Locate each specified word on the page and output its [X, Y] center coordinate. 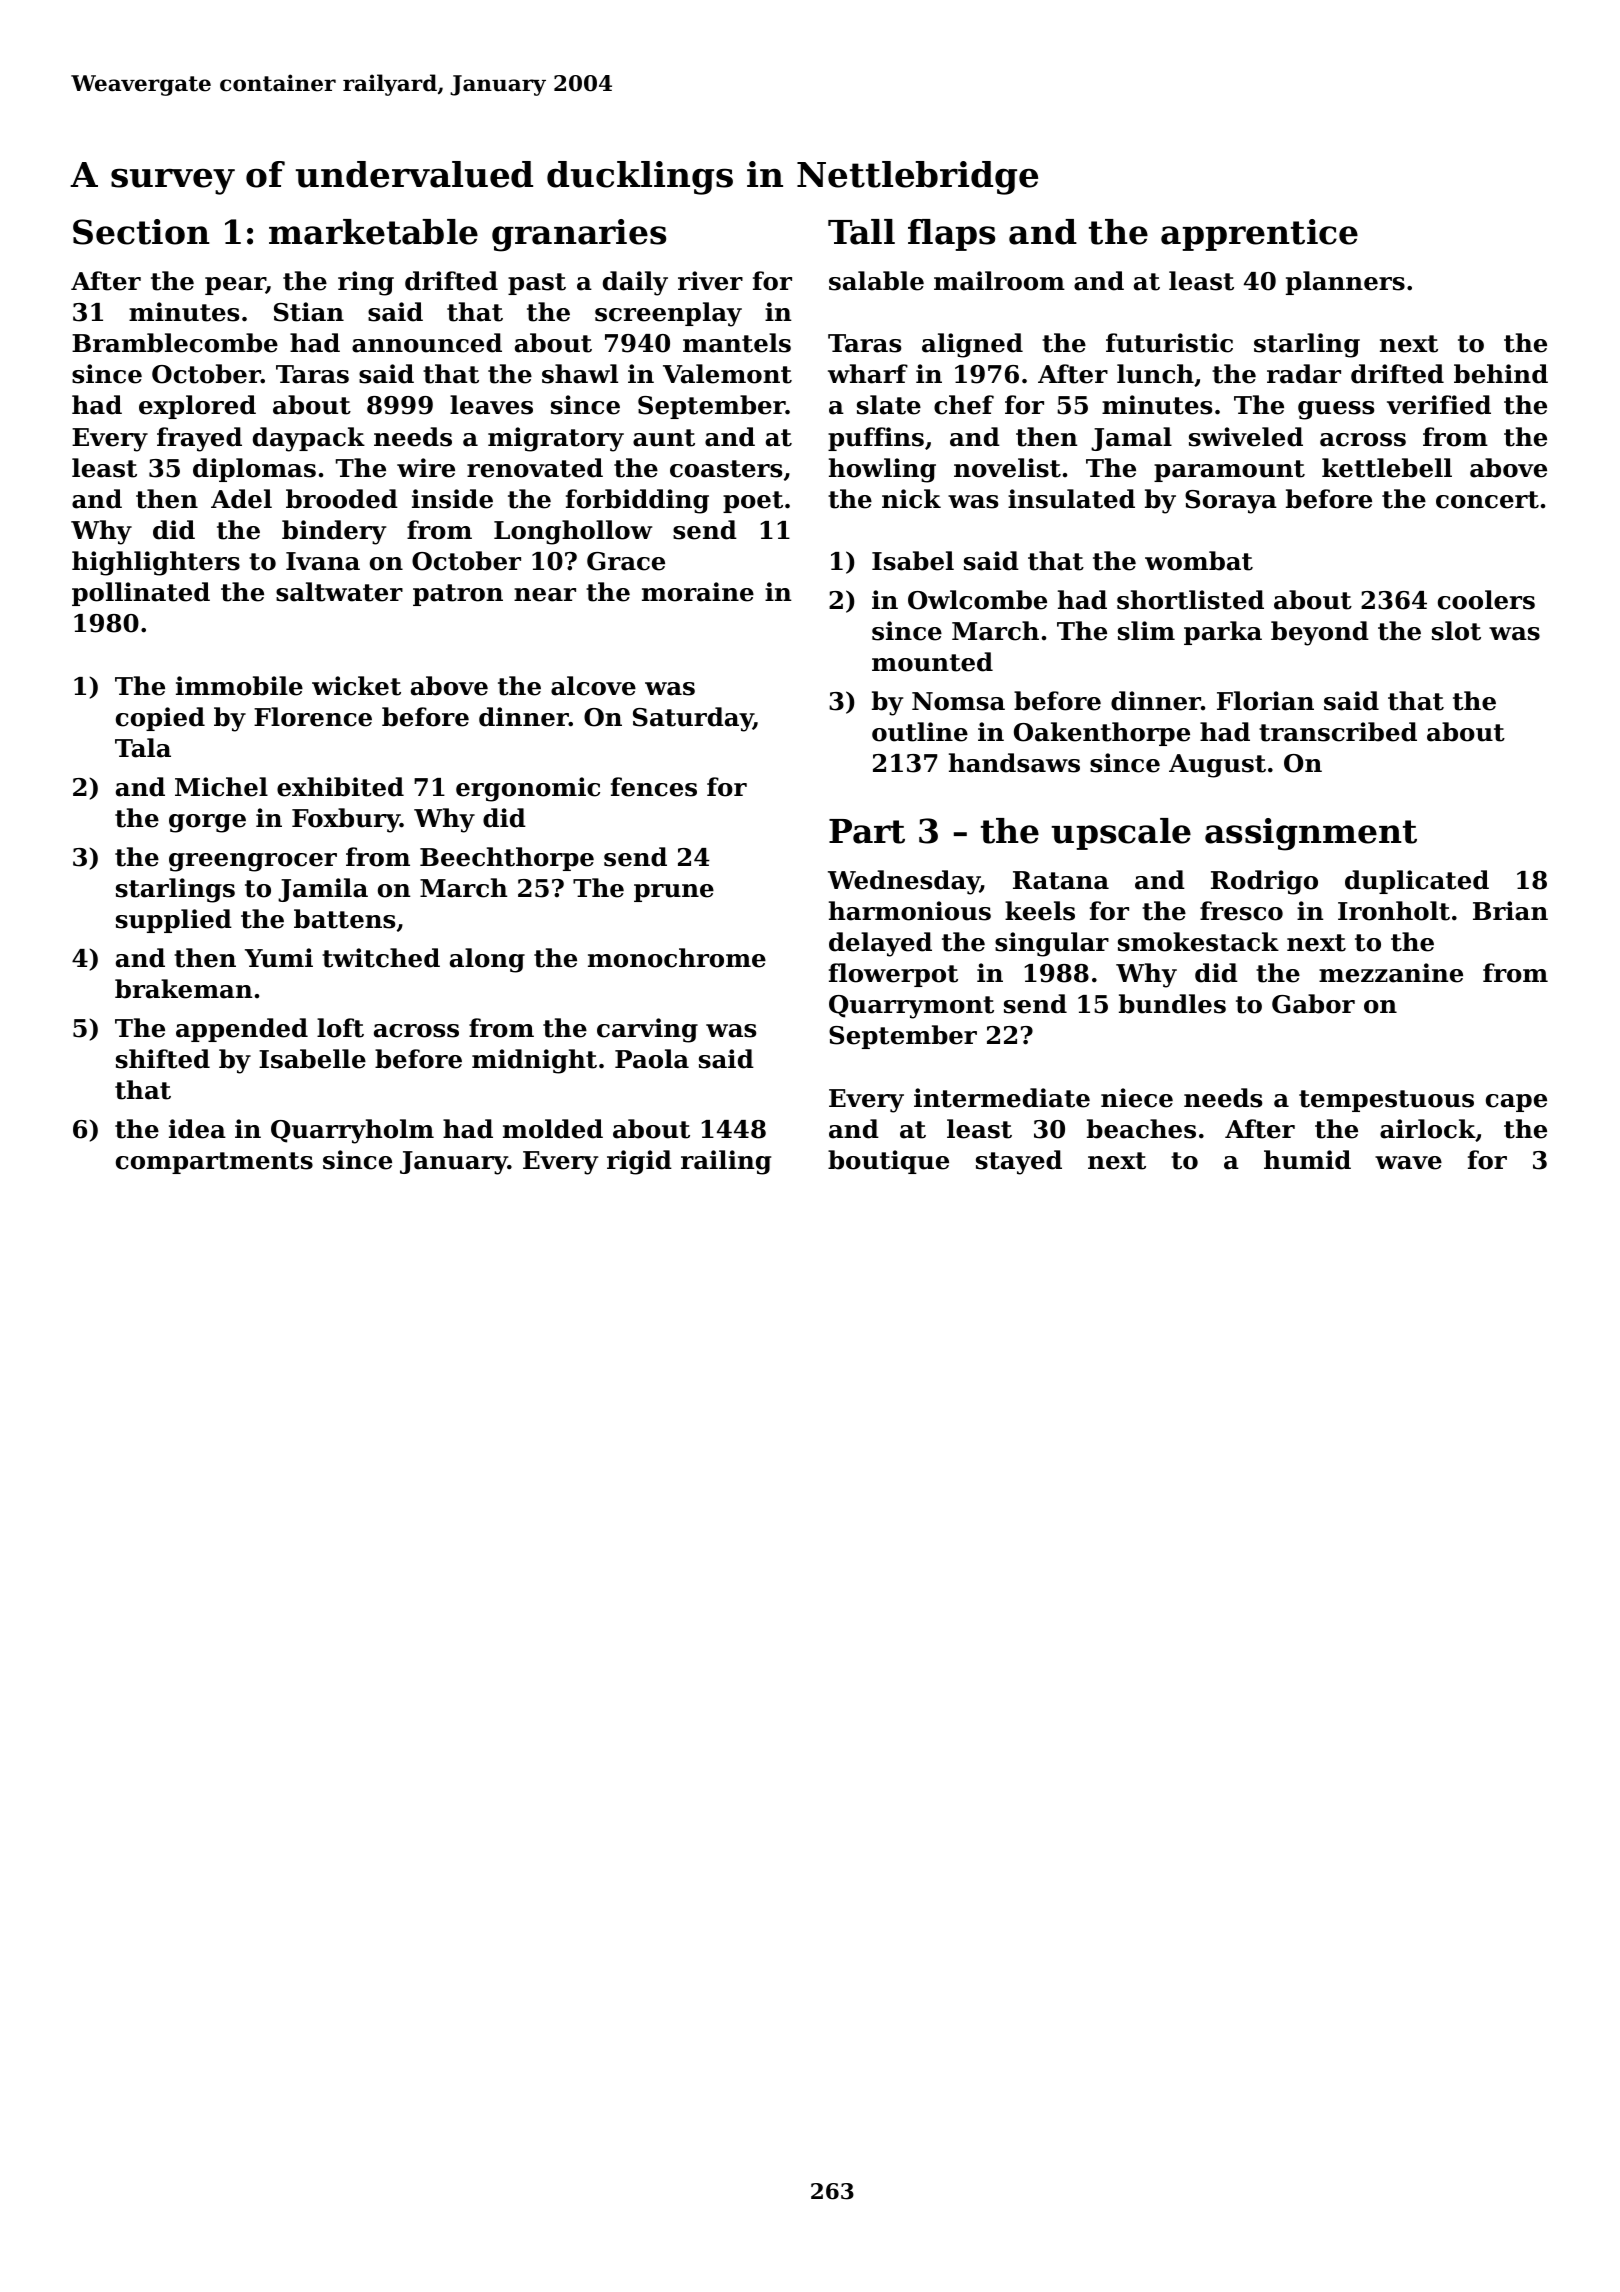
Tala [143, 748]
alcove [593, 686]
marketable [373, 232]
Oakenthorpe [1102, 734]
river [710, 281]
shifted [163, 1059]
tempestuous [1386, 1101]
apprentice [1259, 235]
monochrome [677, 958]
